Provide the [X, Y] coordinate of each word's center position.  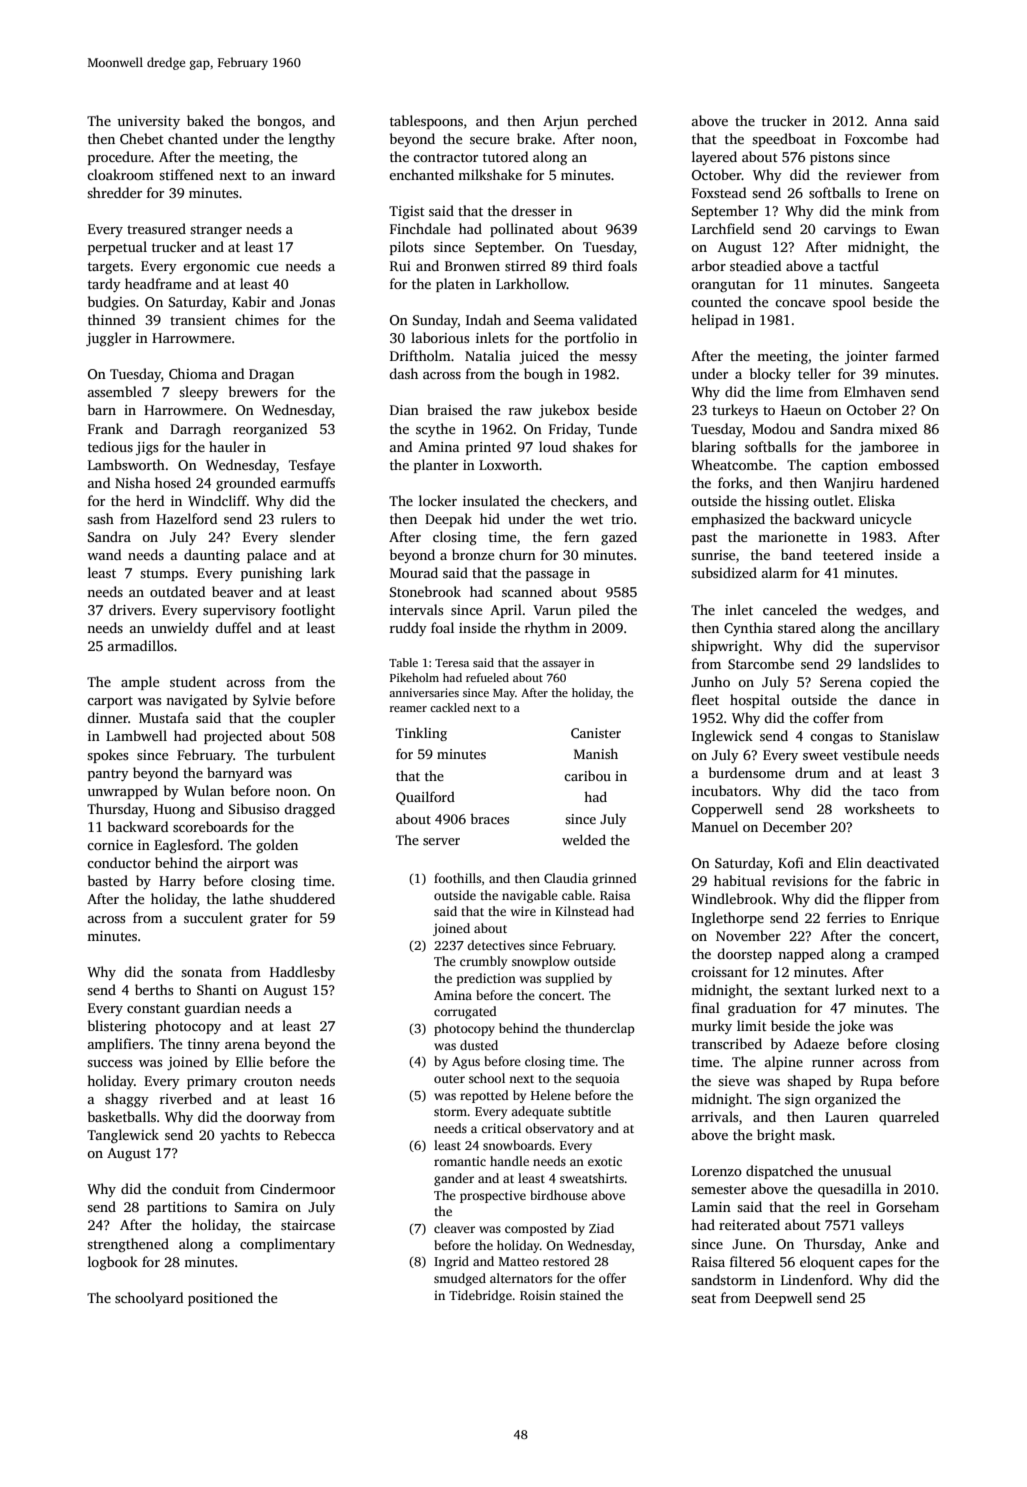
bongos [279, 122]
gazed [619, 538]
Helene [551, 1095]
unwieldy [180, 629]
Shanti [217, 989]
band [796, 554]
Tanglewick [123, 1136]
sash [100, 518]
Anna [891, 121]
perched [612, 122]
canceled [790, 609]
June [747, 1244]
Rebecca [309, 1134]
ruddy [408, 629]
